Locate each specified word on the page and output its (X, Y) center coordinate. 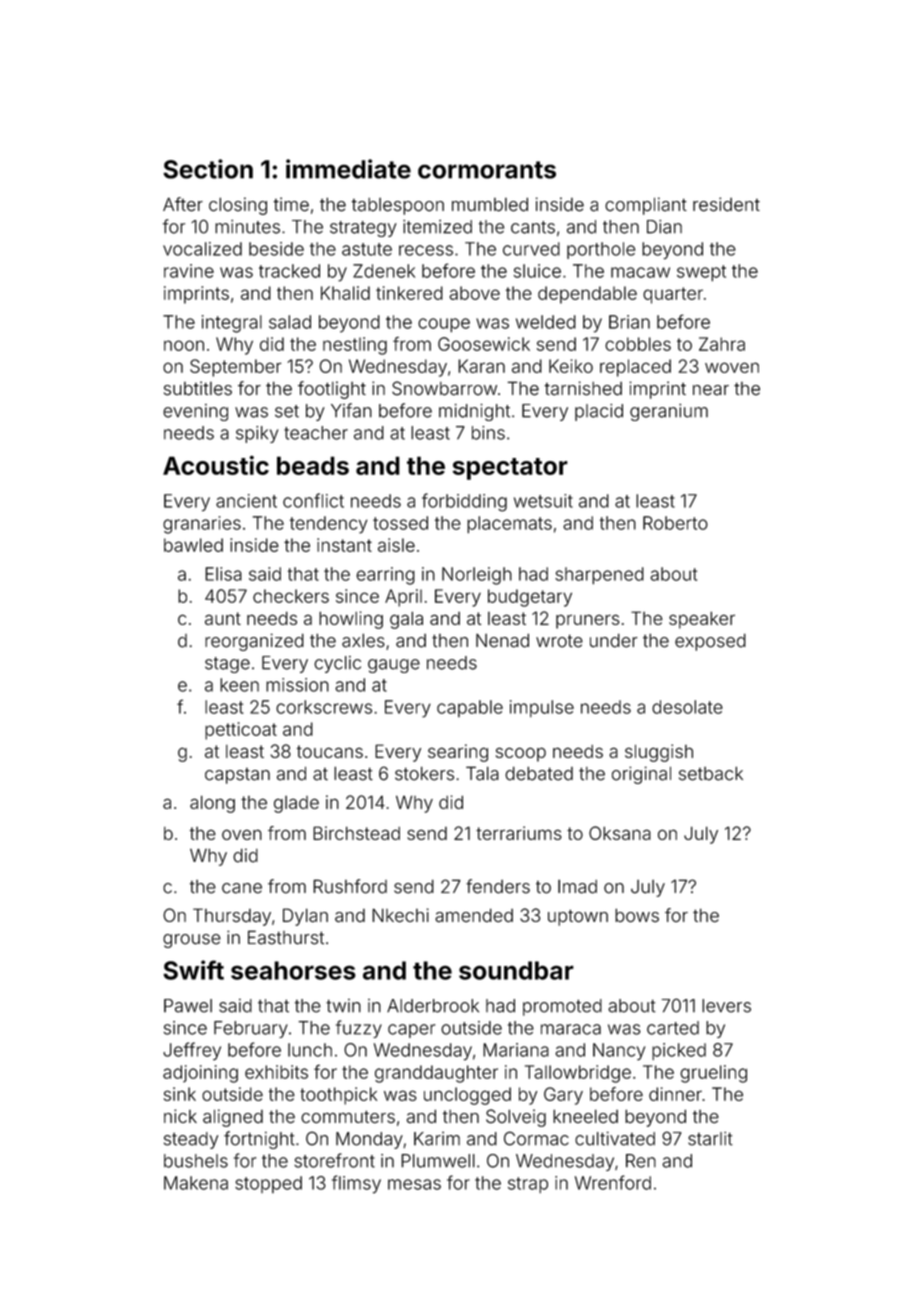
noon (184, 345)
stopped (268, 1184)
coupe (444, 325)
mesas (414, 1184)
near (711, 390)
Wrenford (613, 1182)
